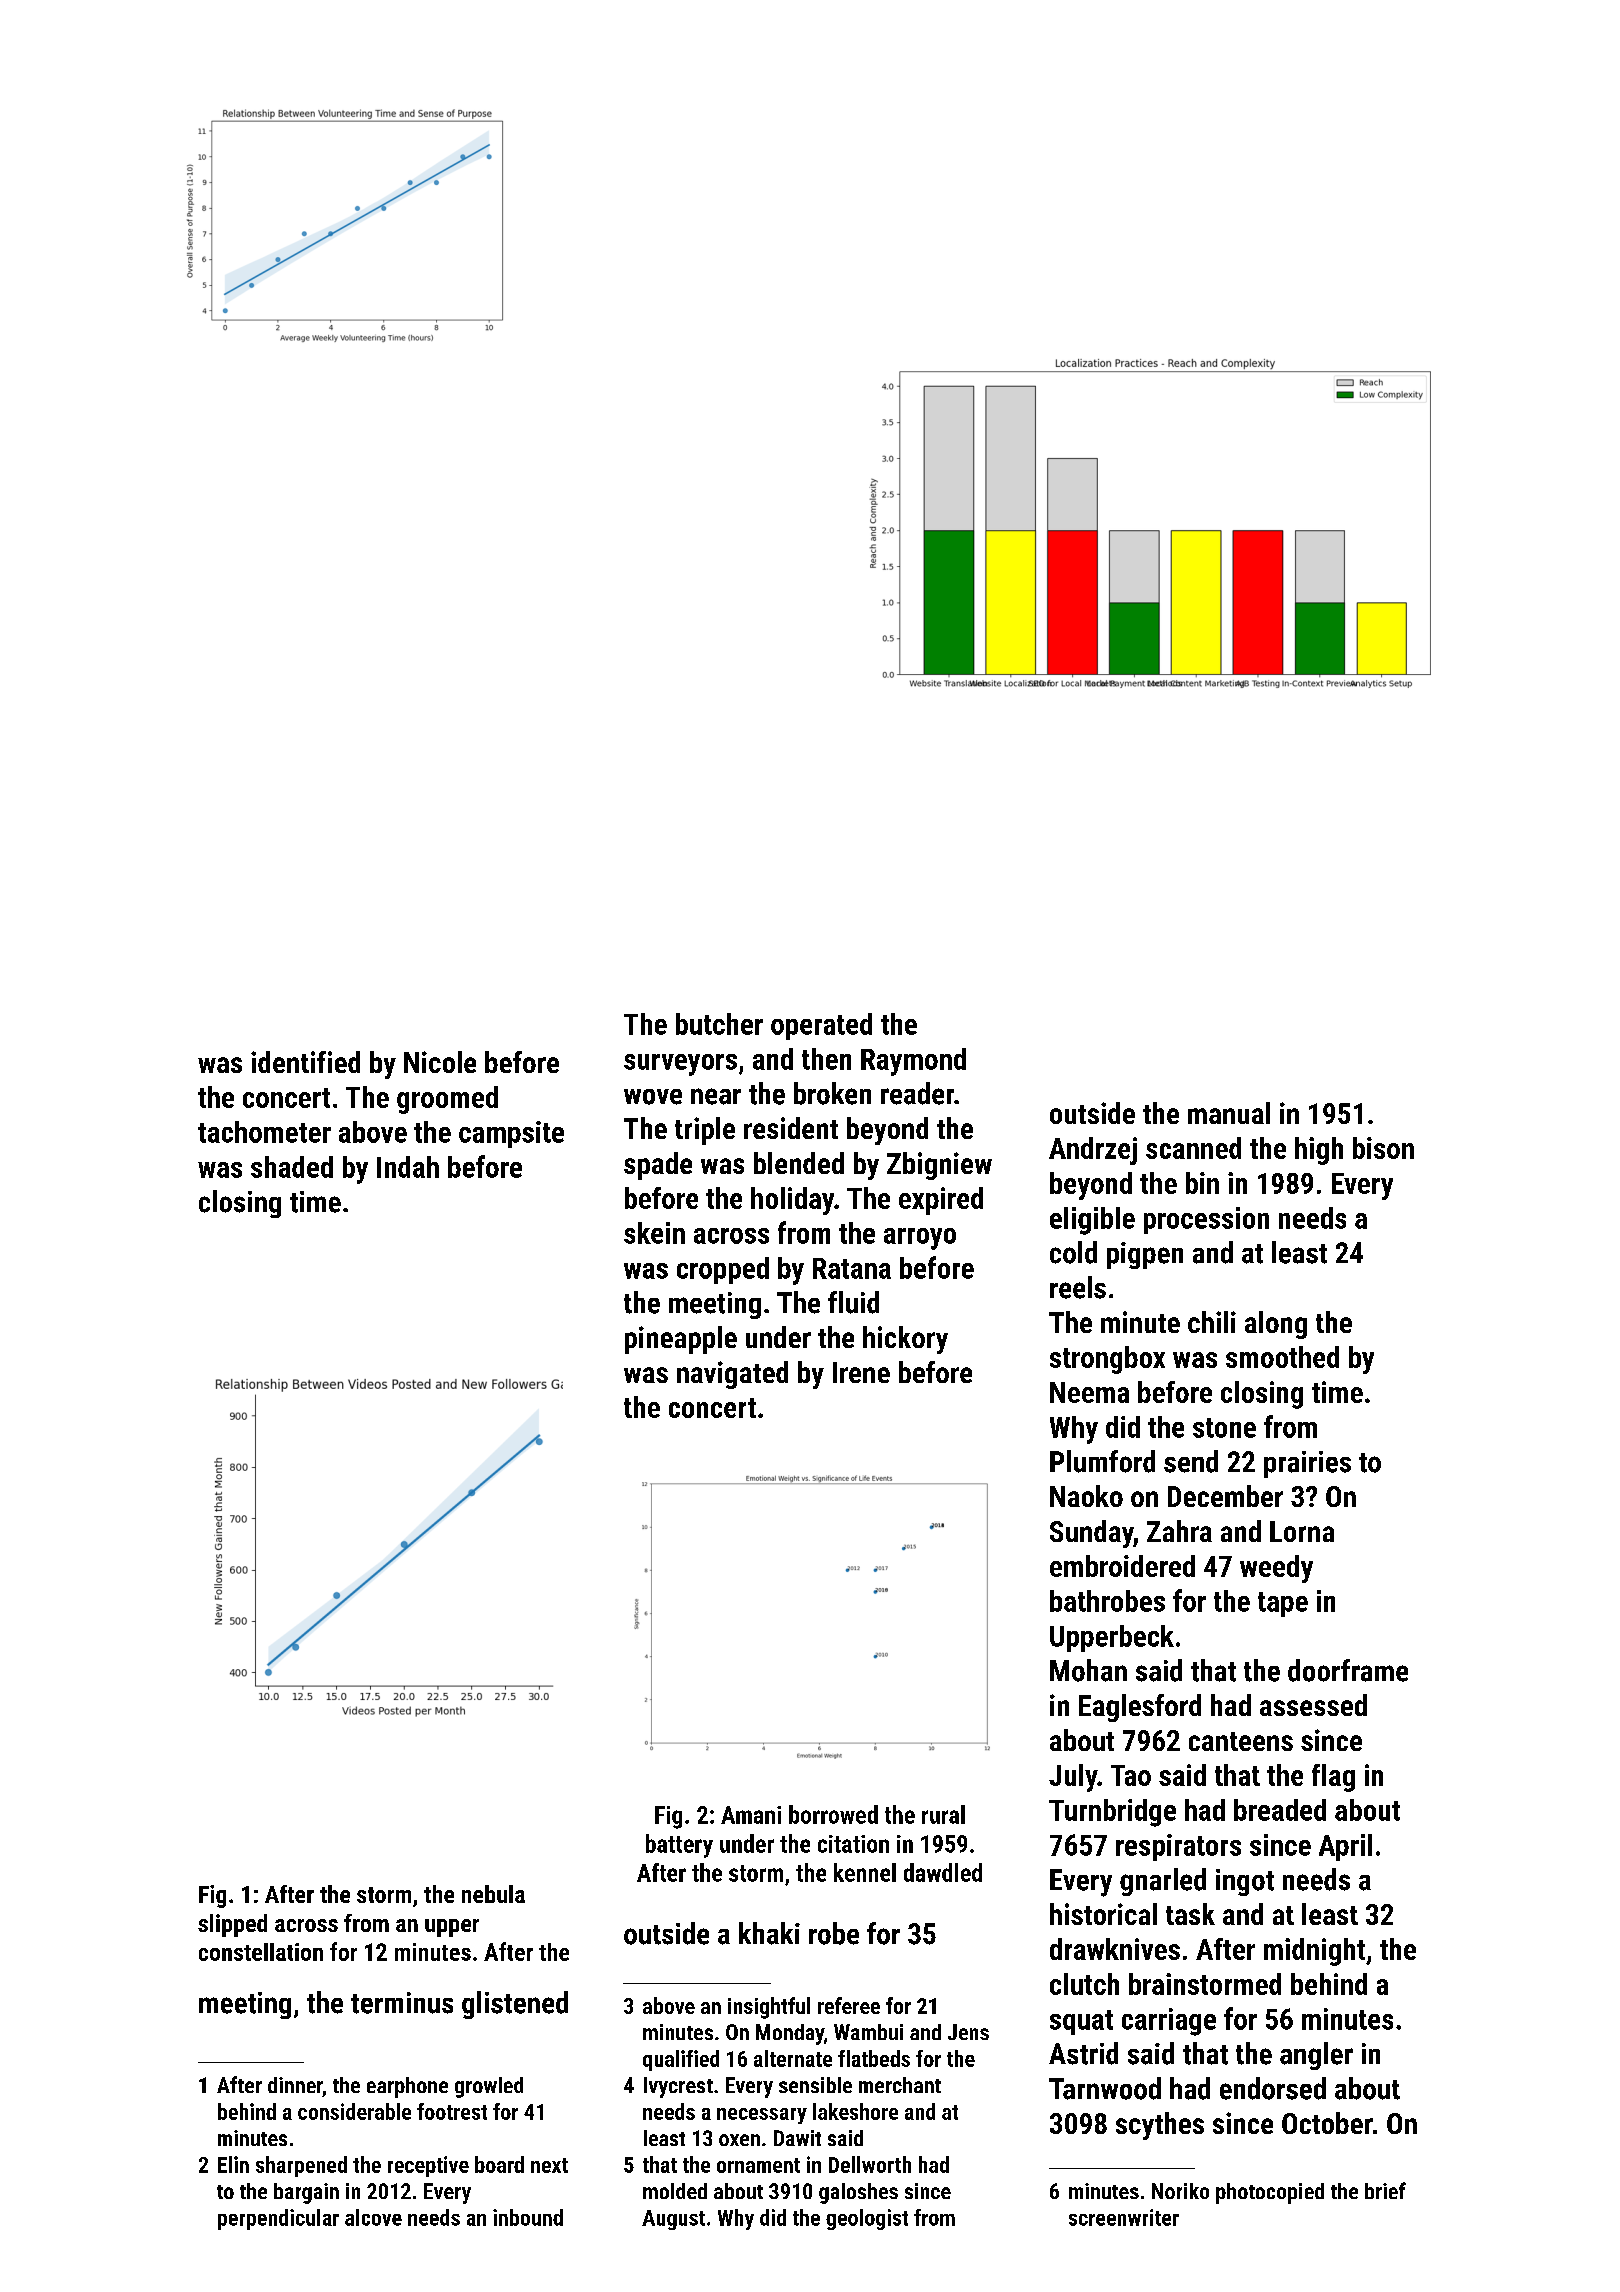 This screenshot has width=1620, height=2292. I want to click on pineapple, so click(681, 1340).
